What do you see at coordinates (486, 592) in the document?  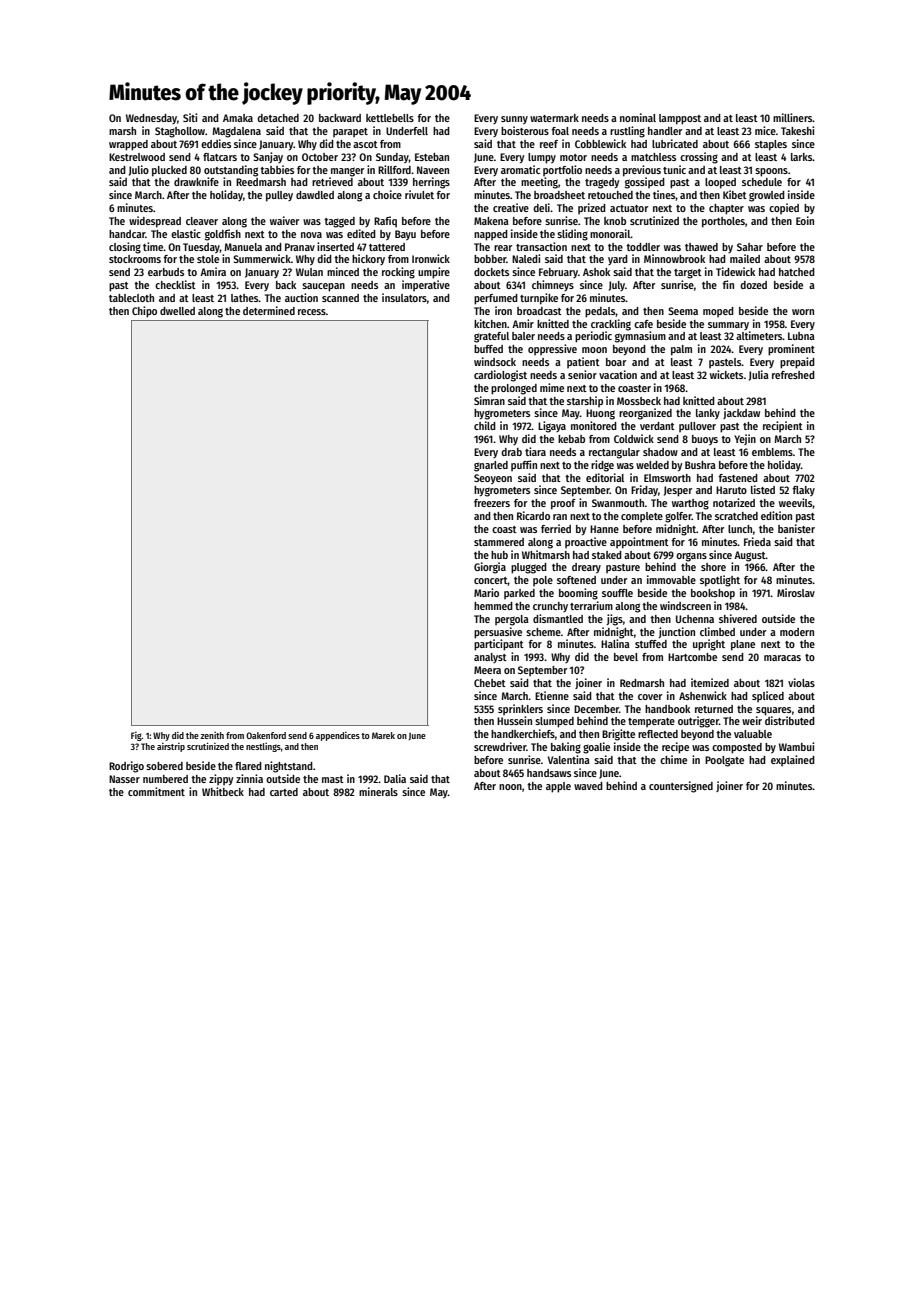 I see `Mario` at bounding box center [486, 592].
